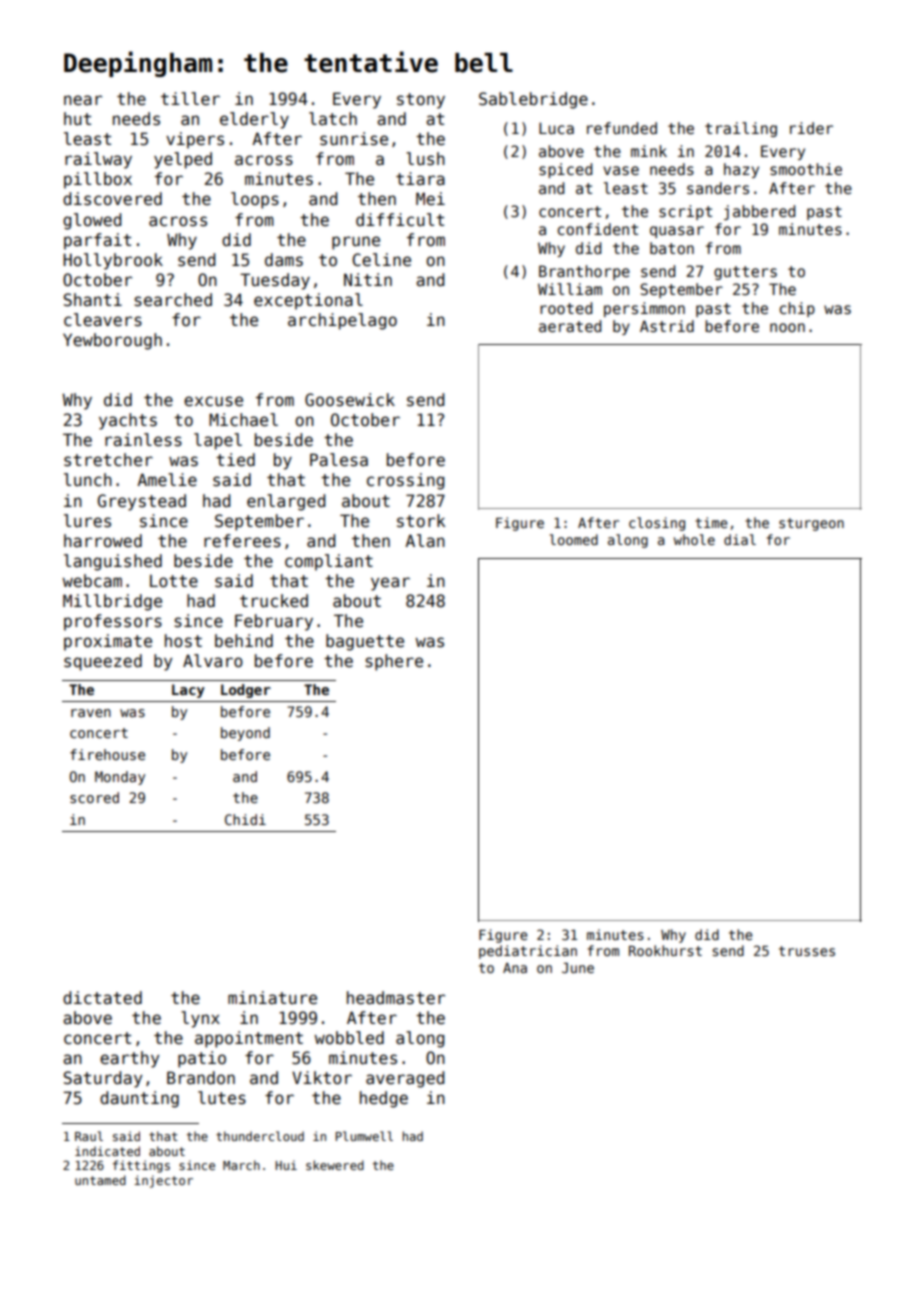  I want to click on Goosewick, so click(350, 400).
